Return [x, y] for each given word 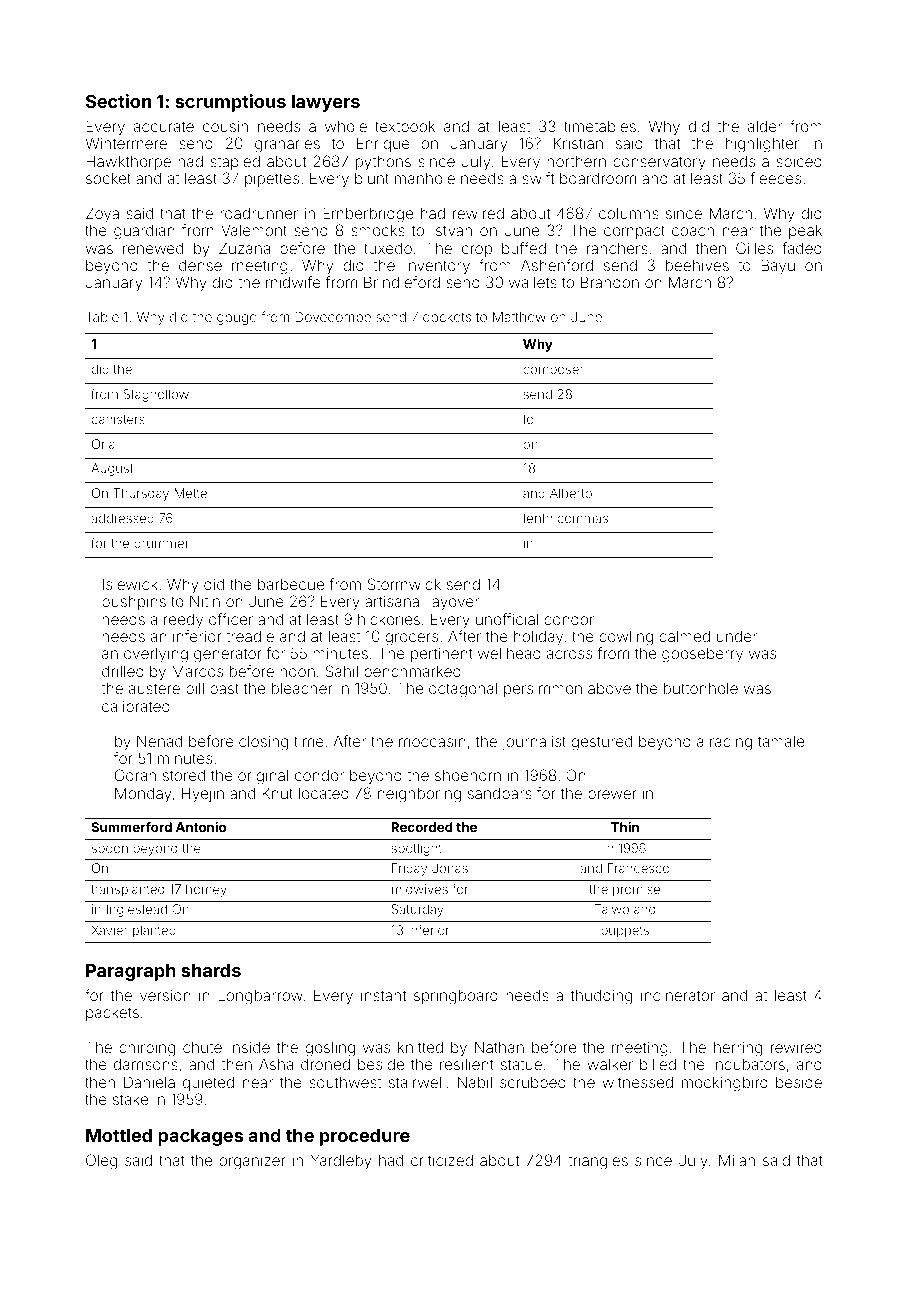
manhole [425, 178]
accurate [164, 126]
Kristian [578, 143]
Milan [737, 1160]
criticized [442, 1160]
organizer [252, 1162]
